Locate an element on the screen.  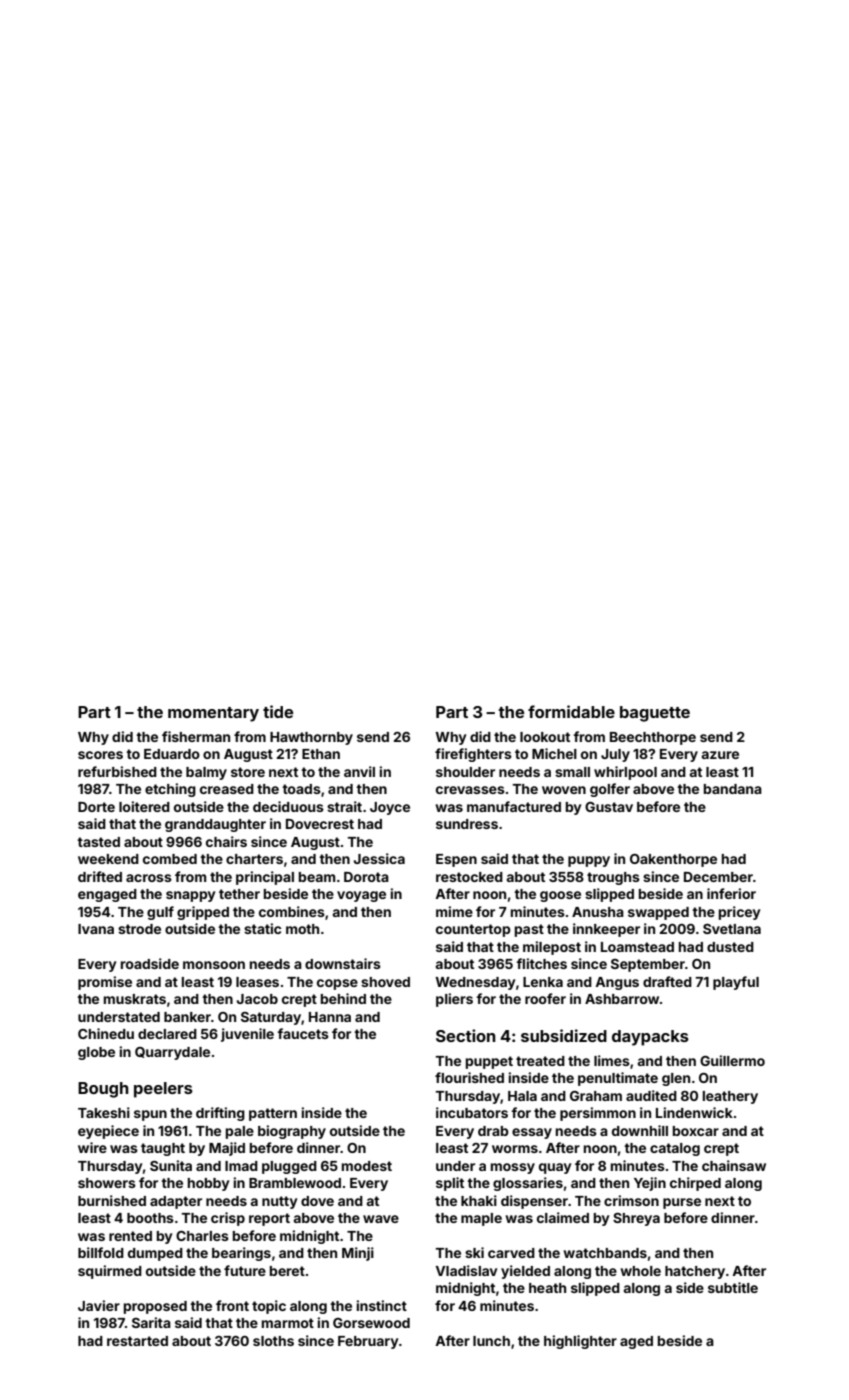
Sunita is located at coordinates (171, 1165).
